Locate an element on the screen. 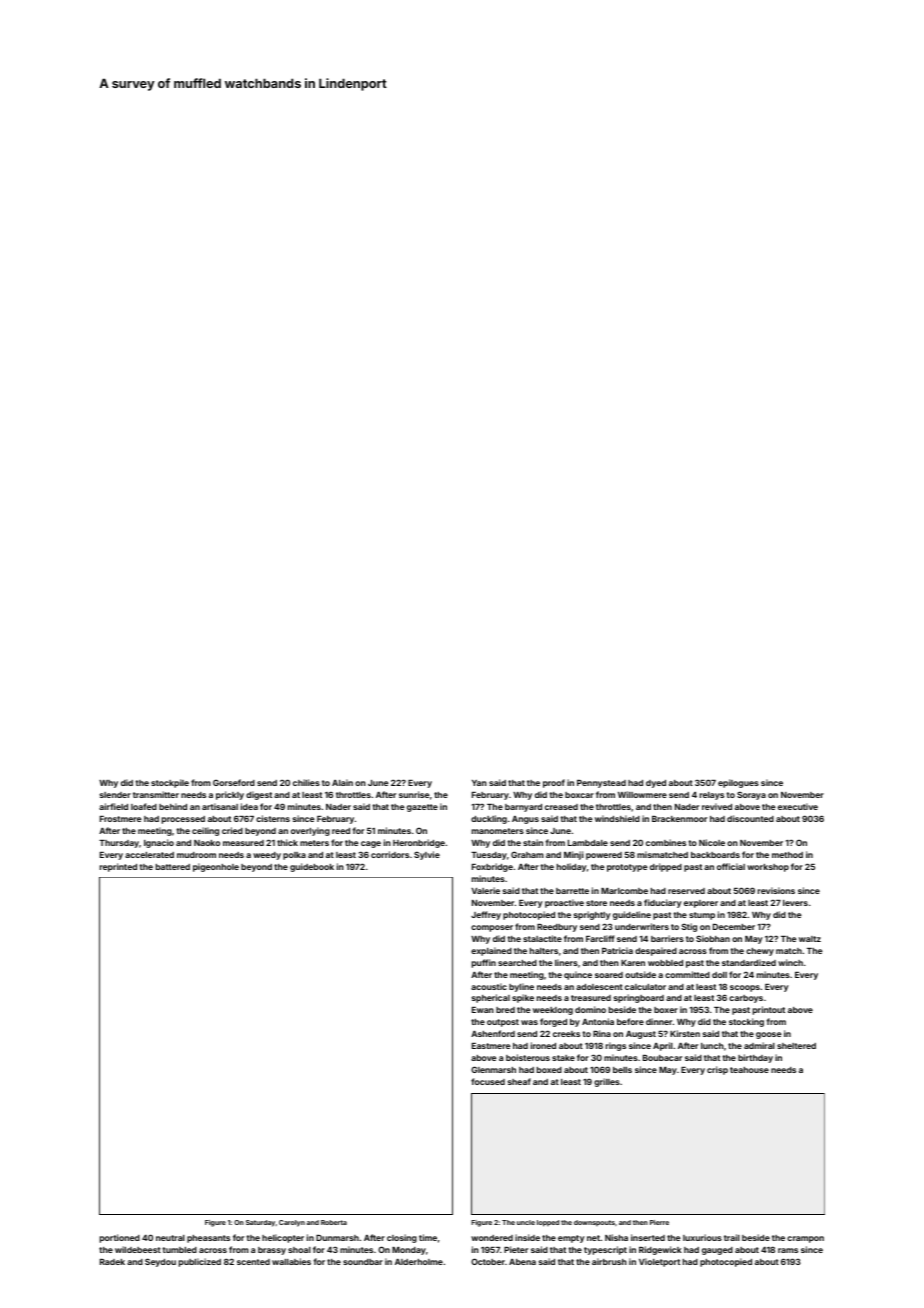 The image size is (924, 1308). Valerie is located at coordinates (485, 890).
